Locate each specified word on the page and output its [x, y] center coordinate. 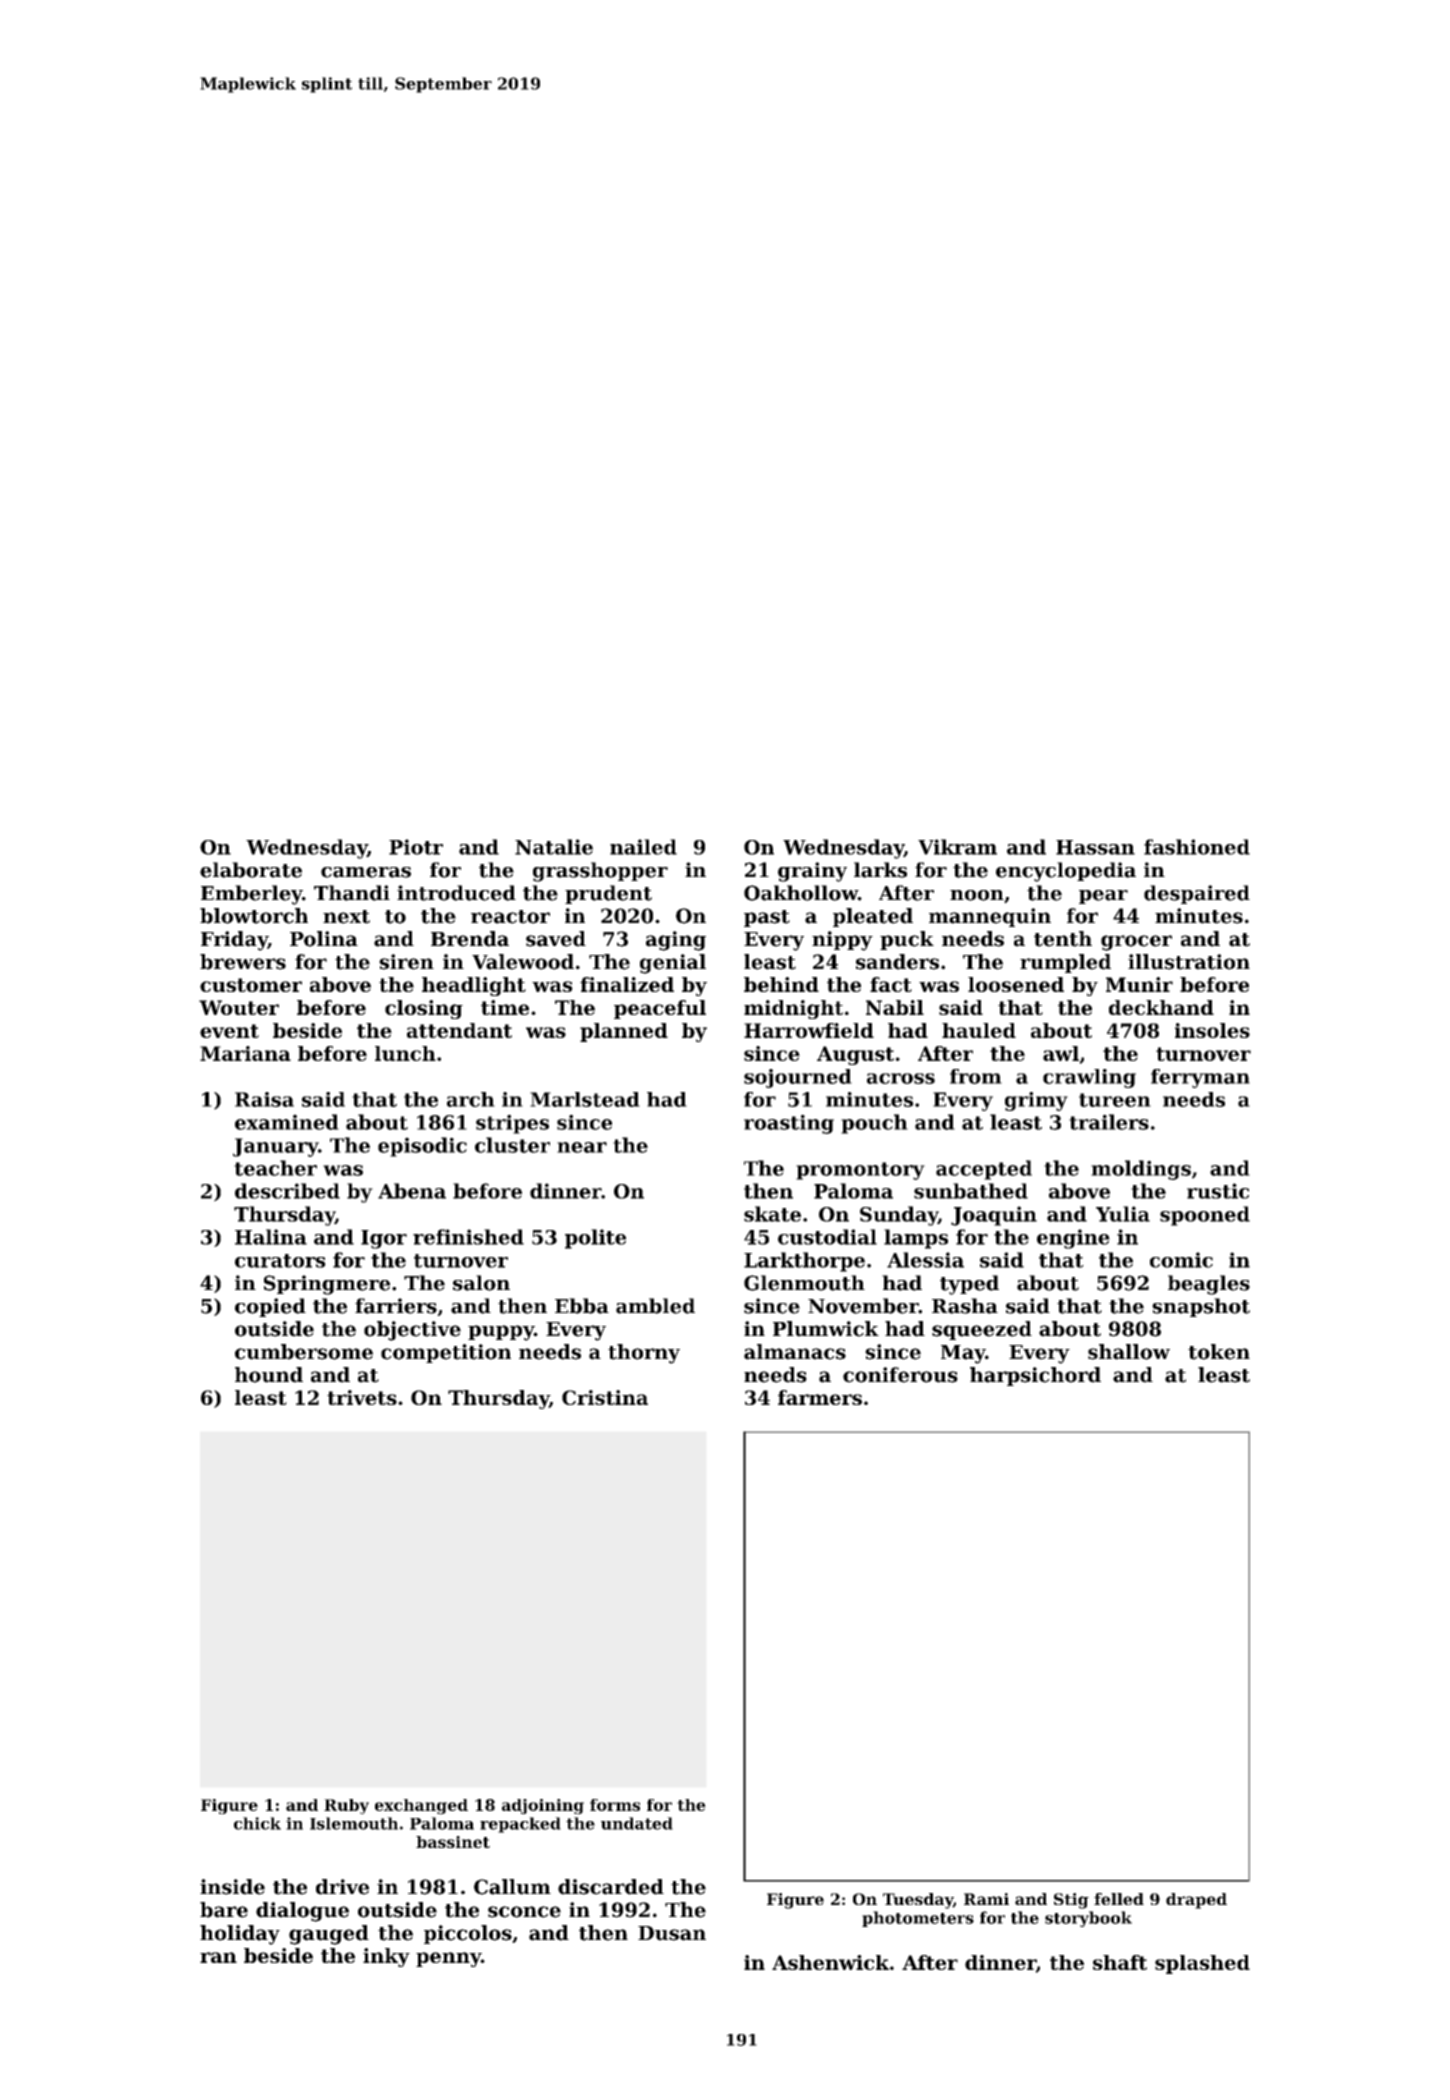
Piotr [416, 847]
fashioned [1197, 847]
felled [1119, 1899]
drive [342, 1887]
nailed [643, 847]
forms [615, 1805]
